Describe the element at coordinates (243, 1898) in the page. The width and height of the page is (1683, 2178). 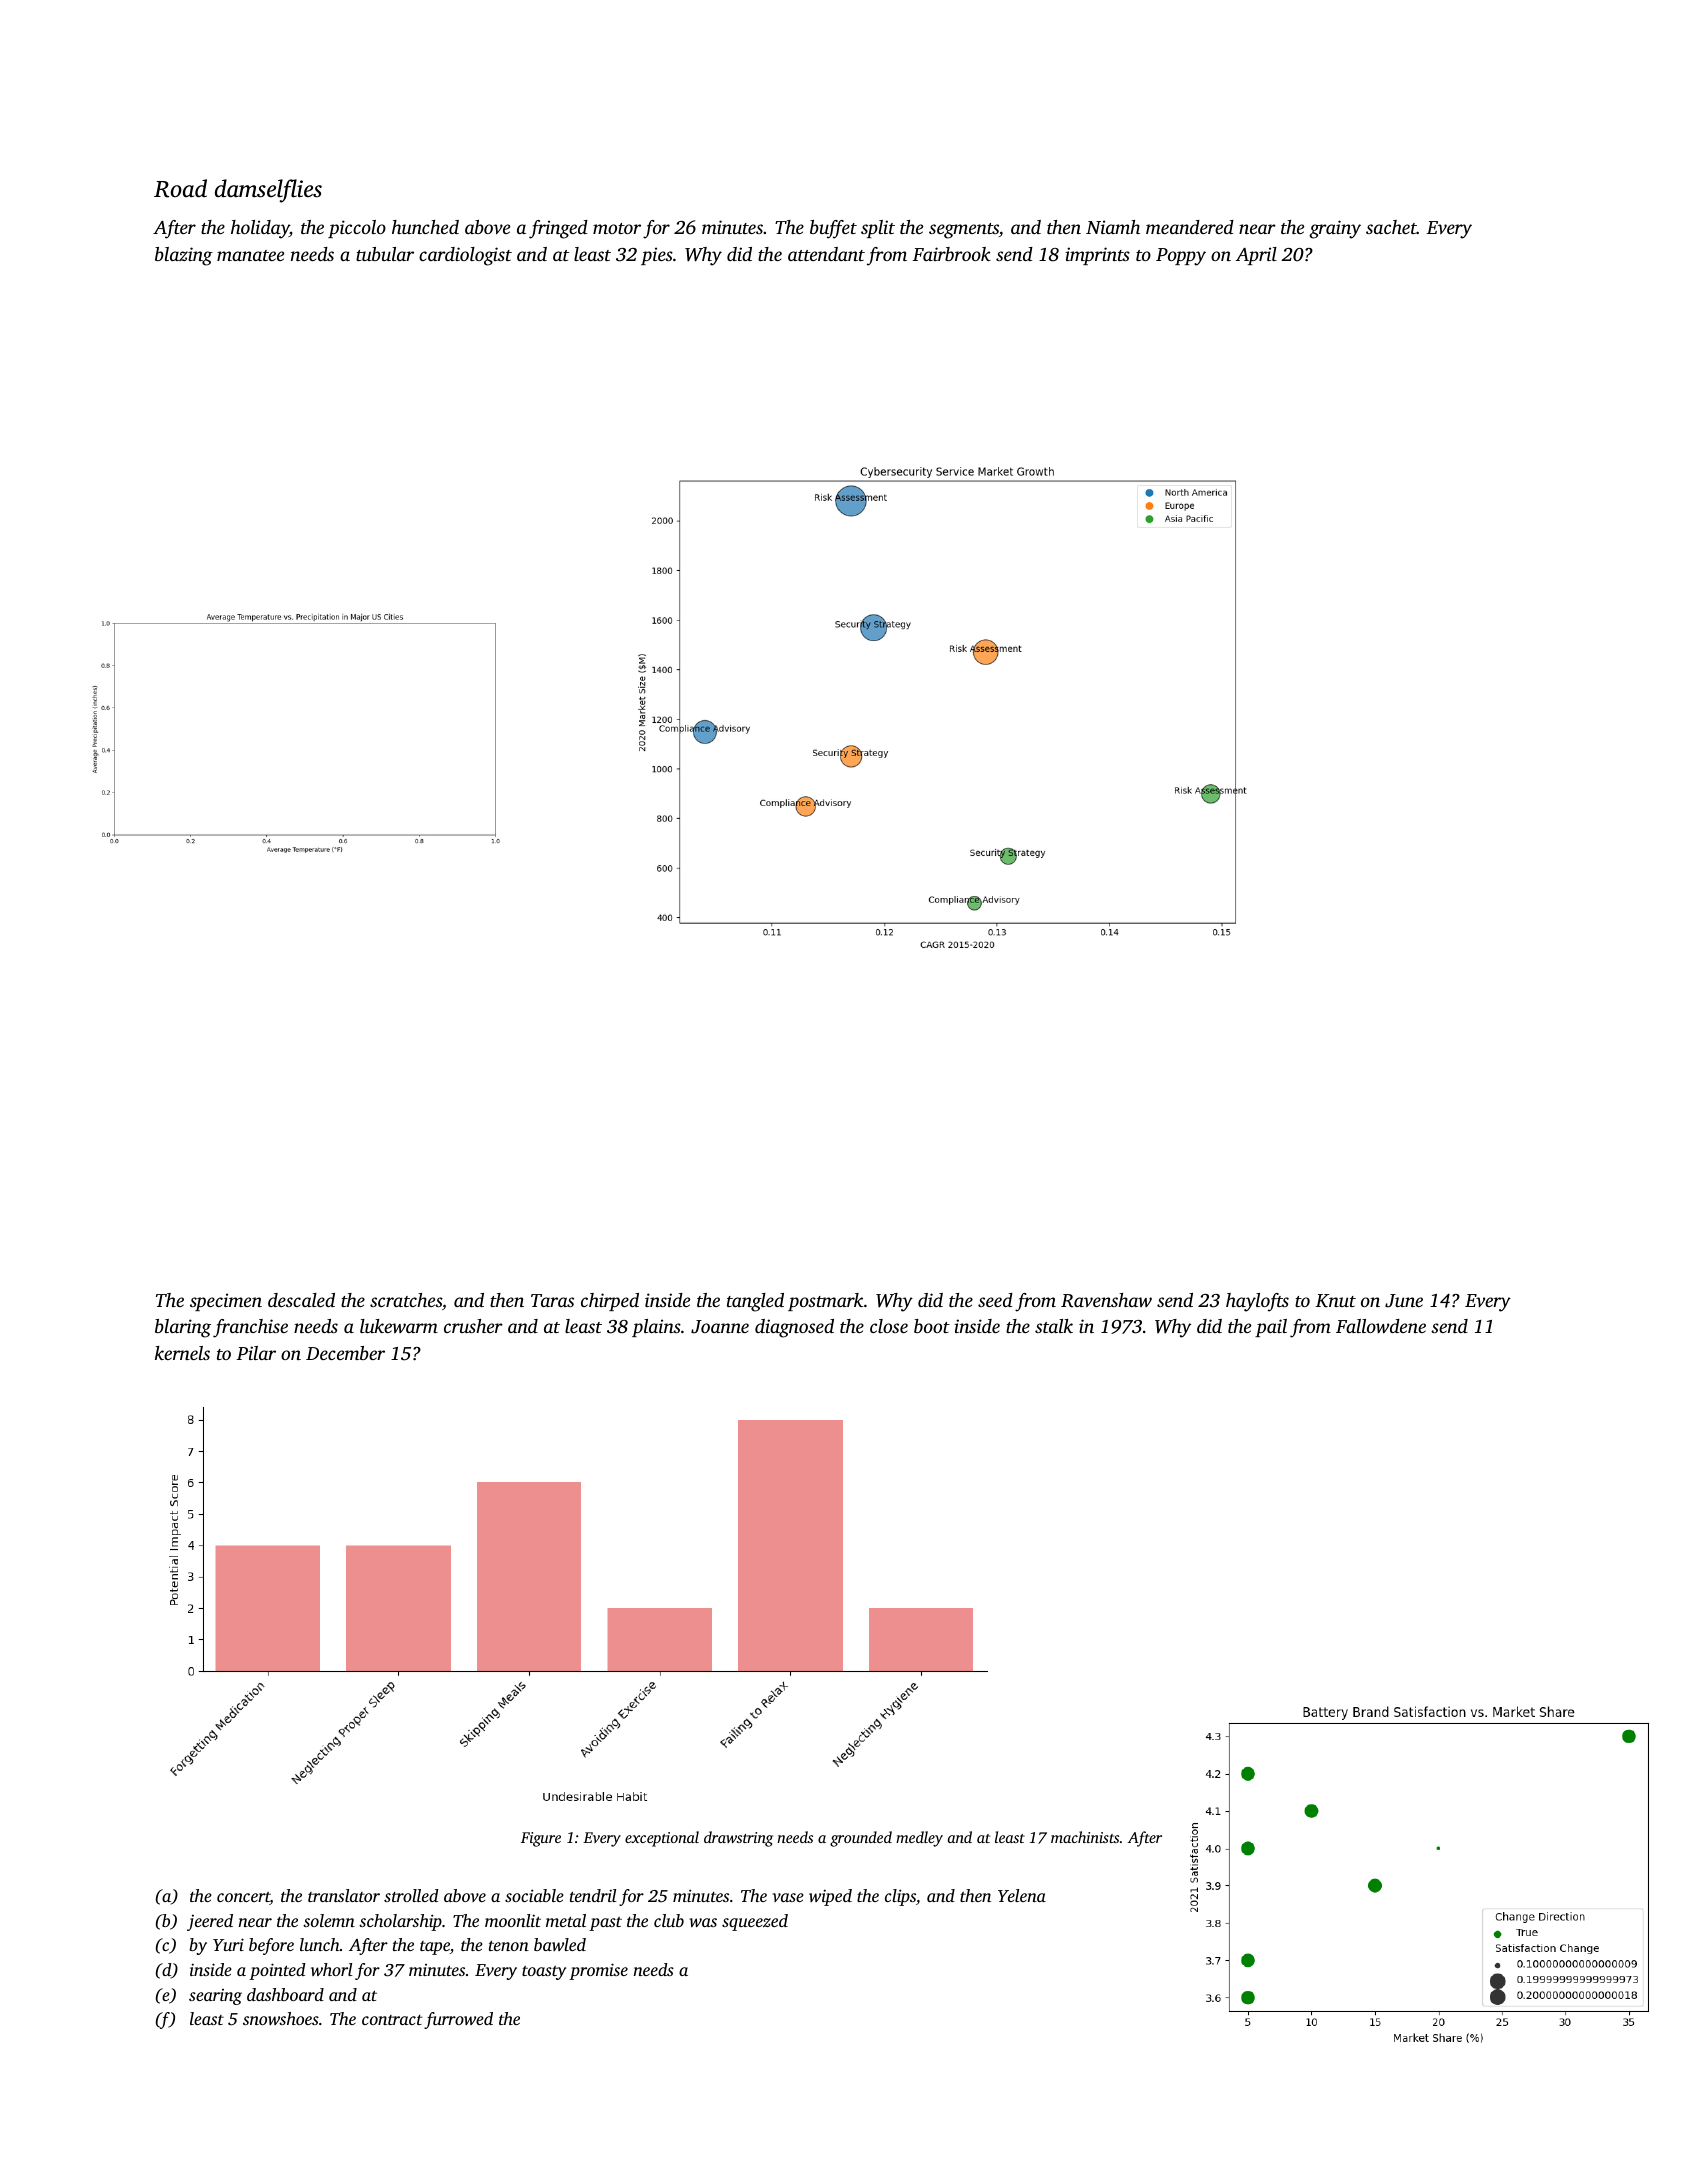
I see `concert` at that location.
